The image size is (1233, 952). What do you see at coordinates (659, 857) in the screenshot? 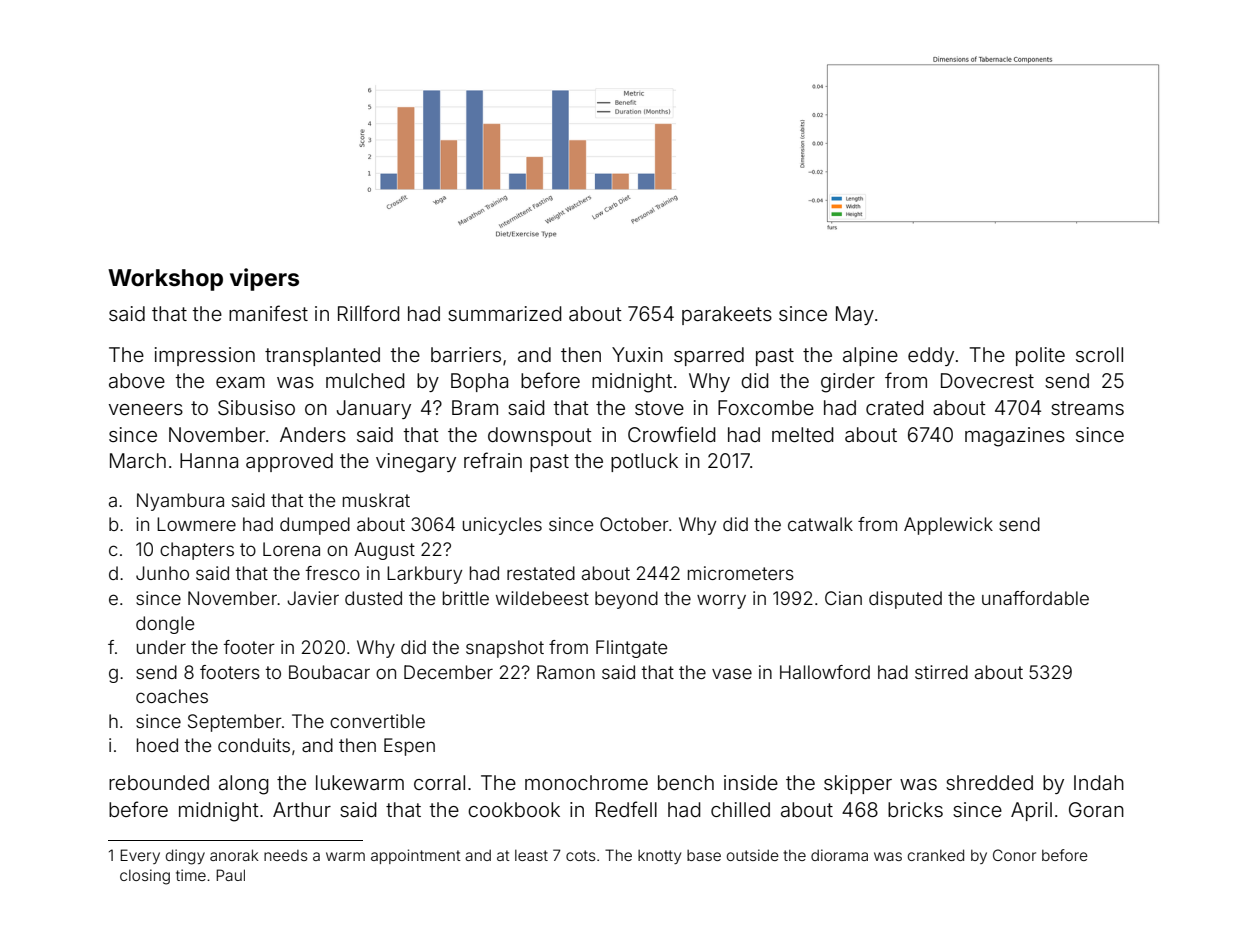
I see `knotty` at bounding box center [659, 857].
